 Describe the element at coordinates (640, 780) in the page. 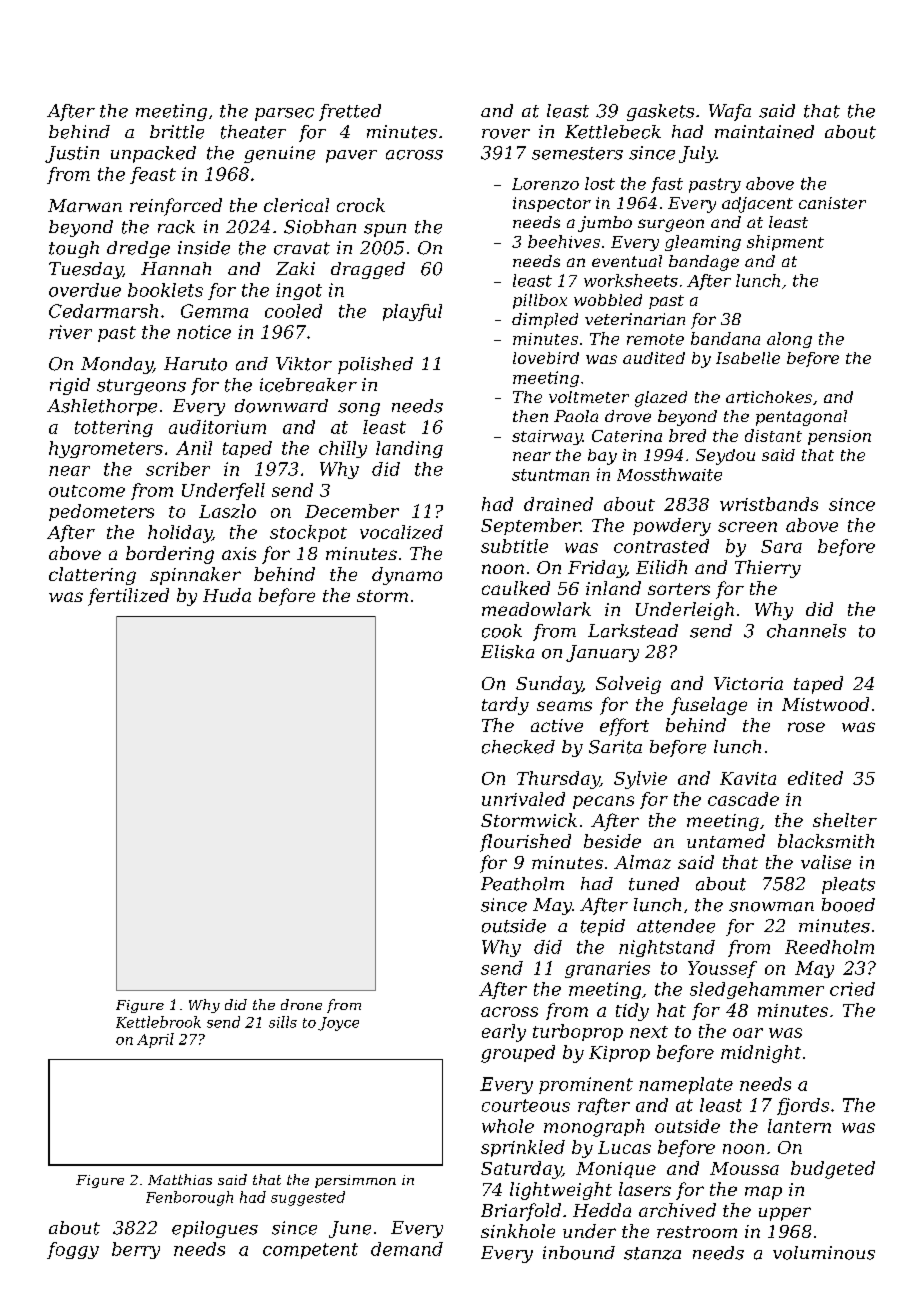

I see `Sylvie` at that location.
